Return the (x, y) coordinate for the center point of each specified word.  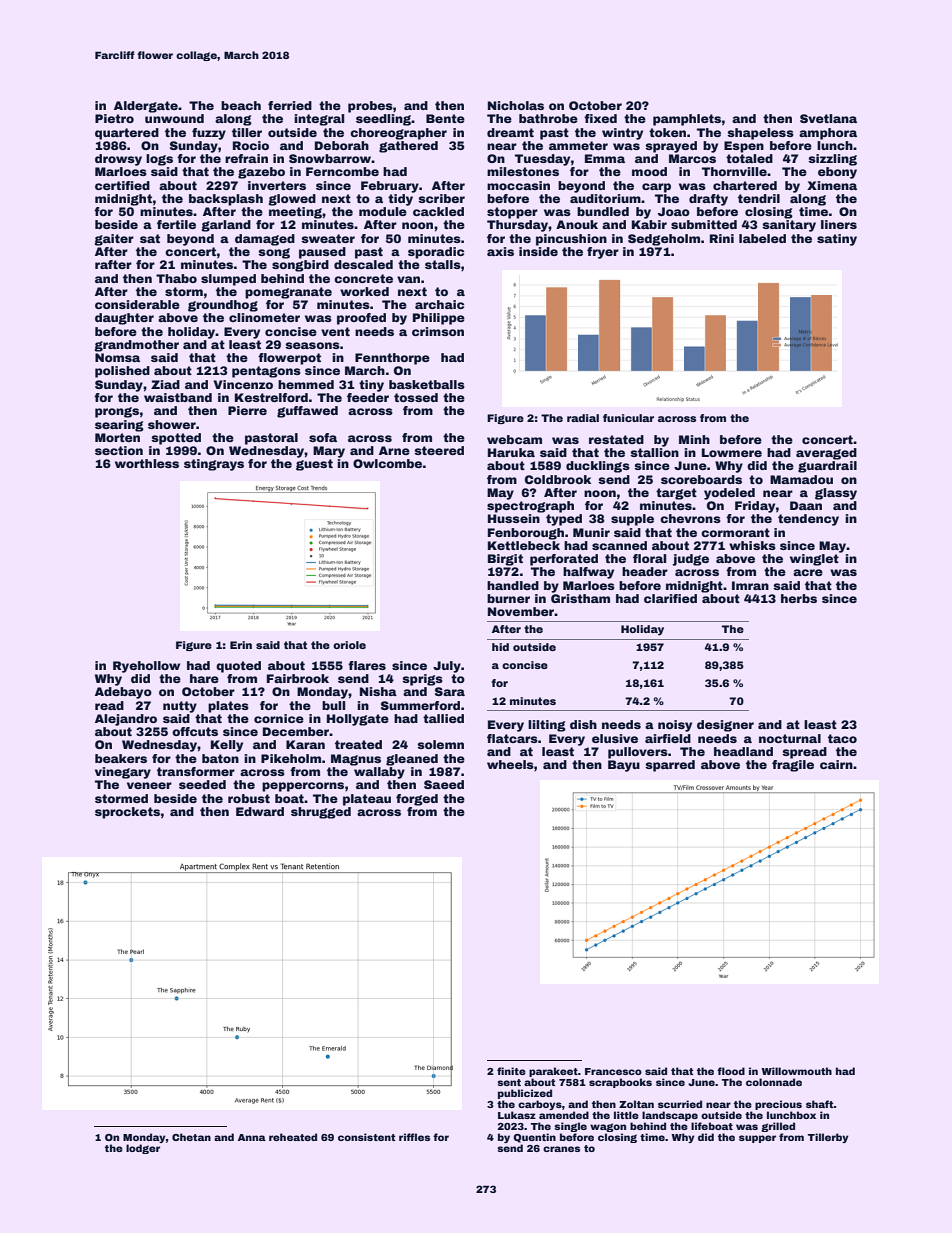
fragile (793, 766)
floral (649, 558)
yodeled (729, 494)
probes (370, 107)
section (119, 450)
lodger (143, 1149)
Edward (260, 811)
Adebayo (123, 693)
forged (417, 800)
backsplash (226, 200)
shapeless (760, 134)
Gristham (580, 598)
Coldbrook (558, 479)
